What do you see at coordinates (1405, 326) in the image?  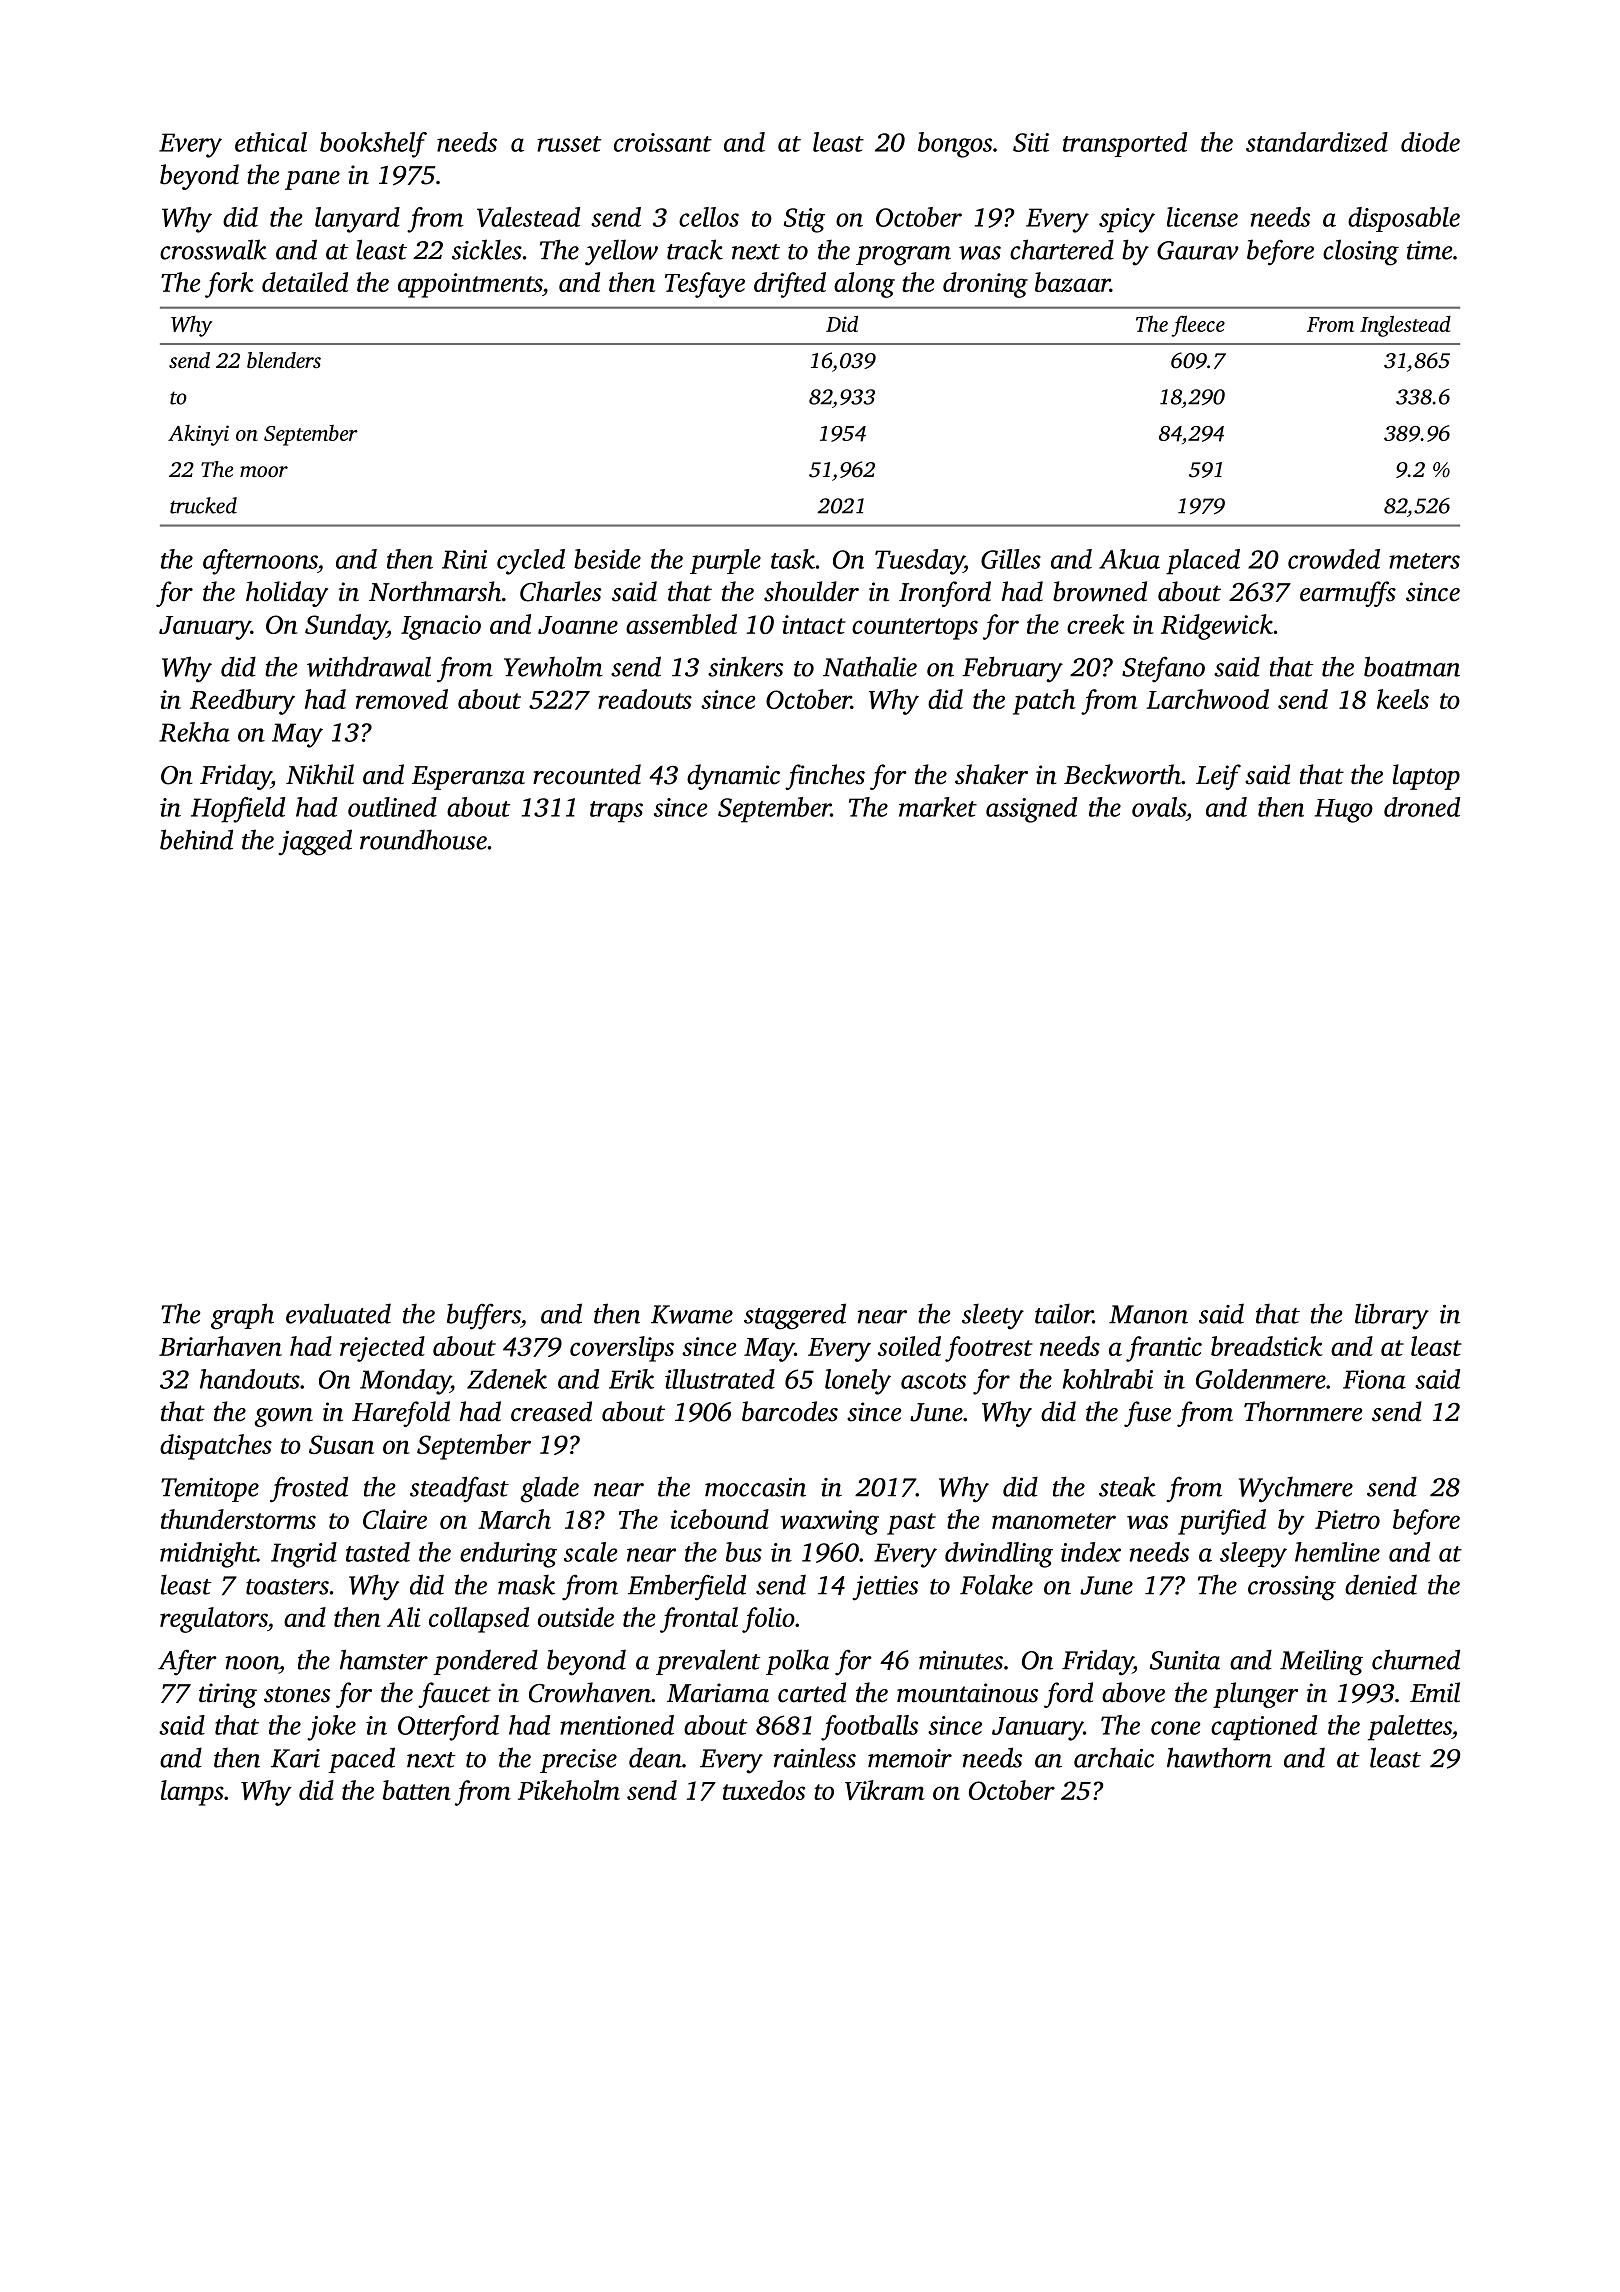 I see `Inglestead` at bounding box center [1405, 326].
